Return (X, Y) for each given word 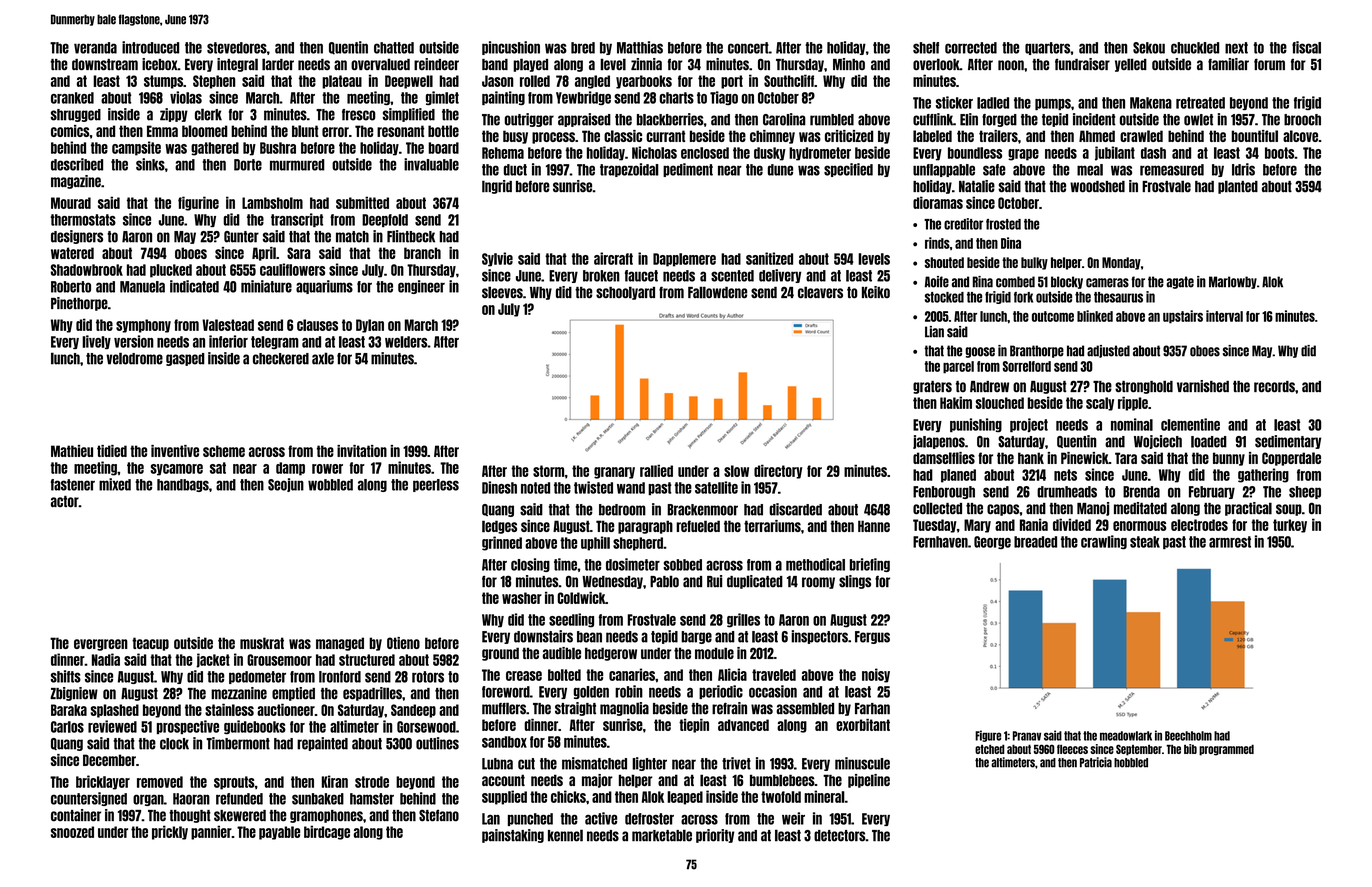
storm (549, 471)
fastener (73, 485)
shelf (926, 48)
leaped (685, 798)
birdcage (327, 832)
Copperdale (1291, 459)
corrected (971, 48)
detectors (840, 836)
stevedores (237, 48)
